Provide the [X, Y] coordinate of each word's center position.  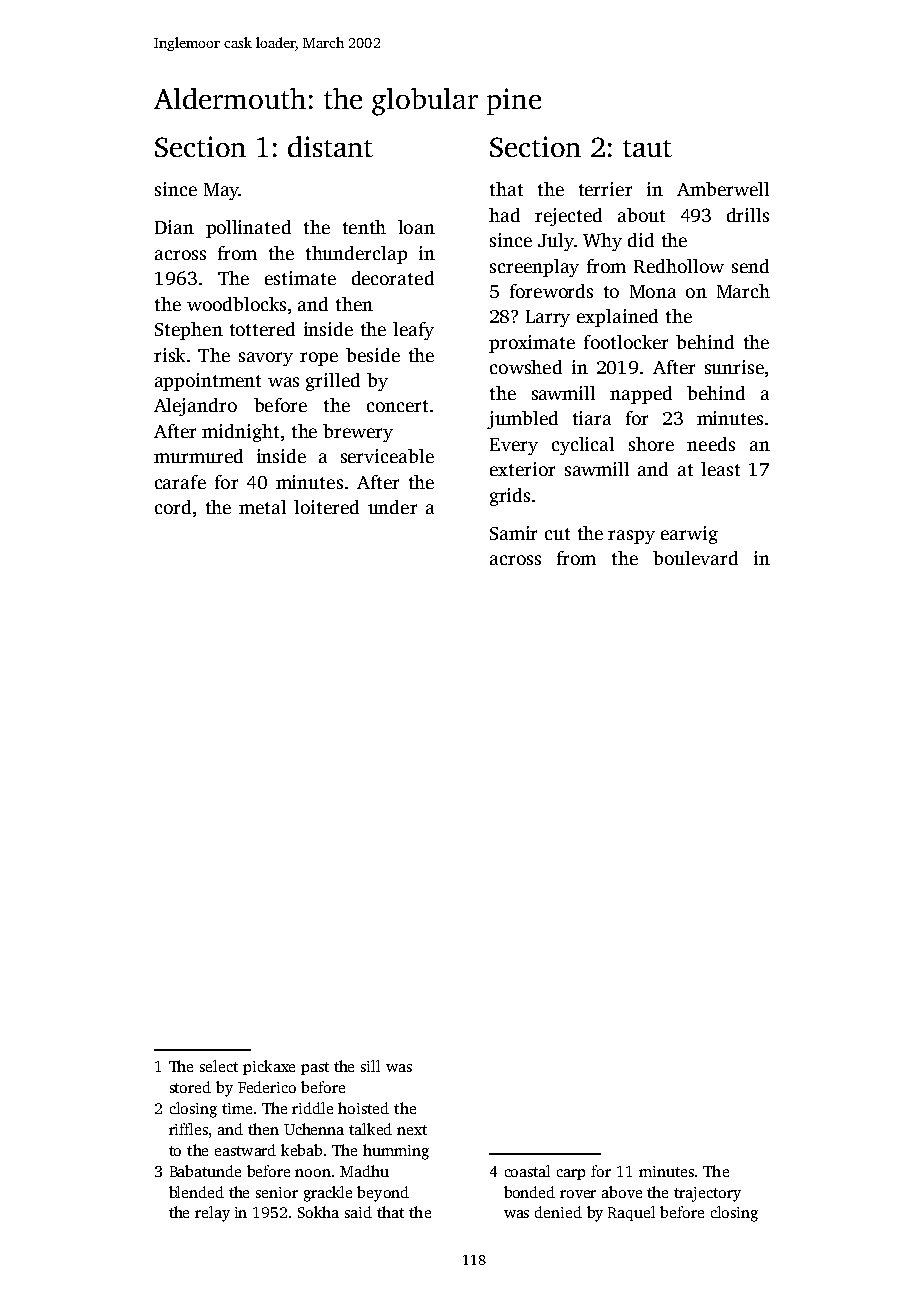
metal [262, 507]
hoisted [363, 1108]
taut [647, 148]
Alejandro [195, 407]
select [219, 1066]
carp [571, 1174]
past [315, 1068]
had [504, 215]
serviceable [387, 456]
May [221, 191]
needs [711, 444]
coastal [527, 1171]
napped [641, 395]
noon [313, 1173]
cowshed [526, 367]
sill [370, 1066]
